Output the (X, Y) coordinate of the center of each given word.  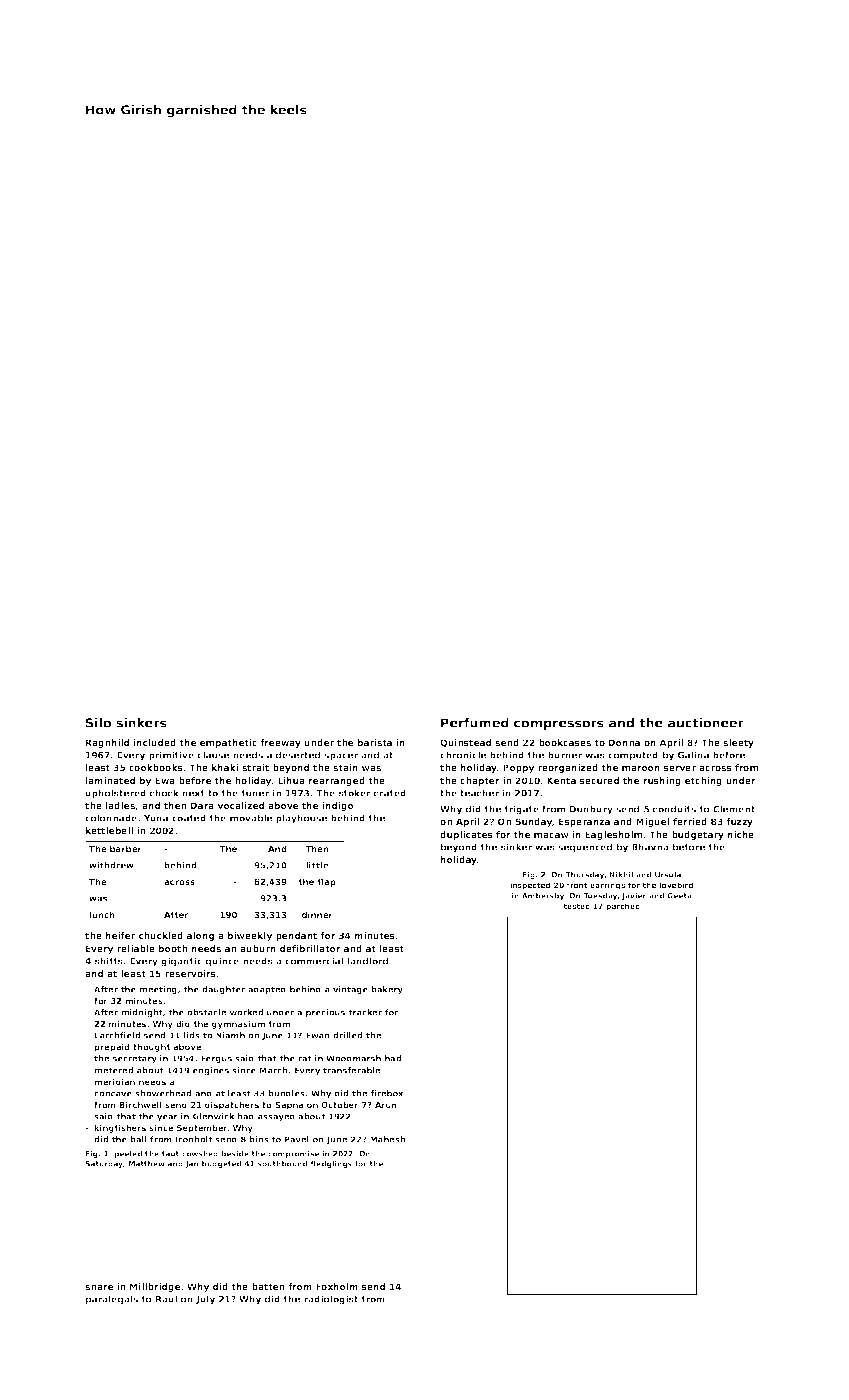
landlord (368, 961)
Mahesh (388, 1139)
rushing (662, 781)
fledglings (331, 1164)
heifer (120, 935)
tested (576, 906)
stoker (355, 793)
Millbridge (155, 1287)
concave (113, 1094)
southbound (282, 1164)
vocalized (240, 805)
